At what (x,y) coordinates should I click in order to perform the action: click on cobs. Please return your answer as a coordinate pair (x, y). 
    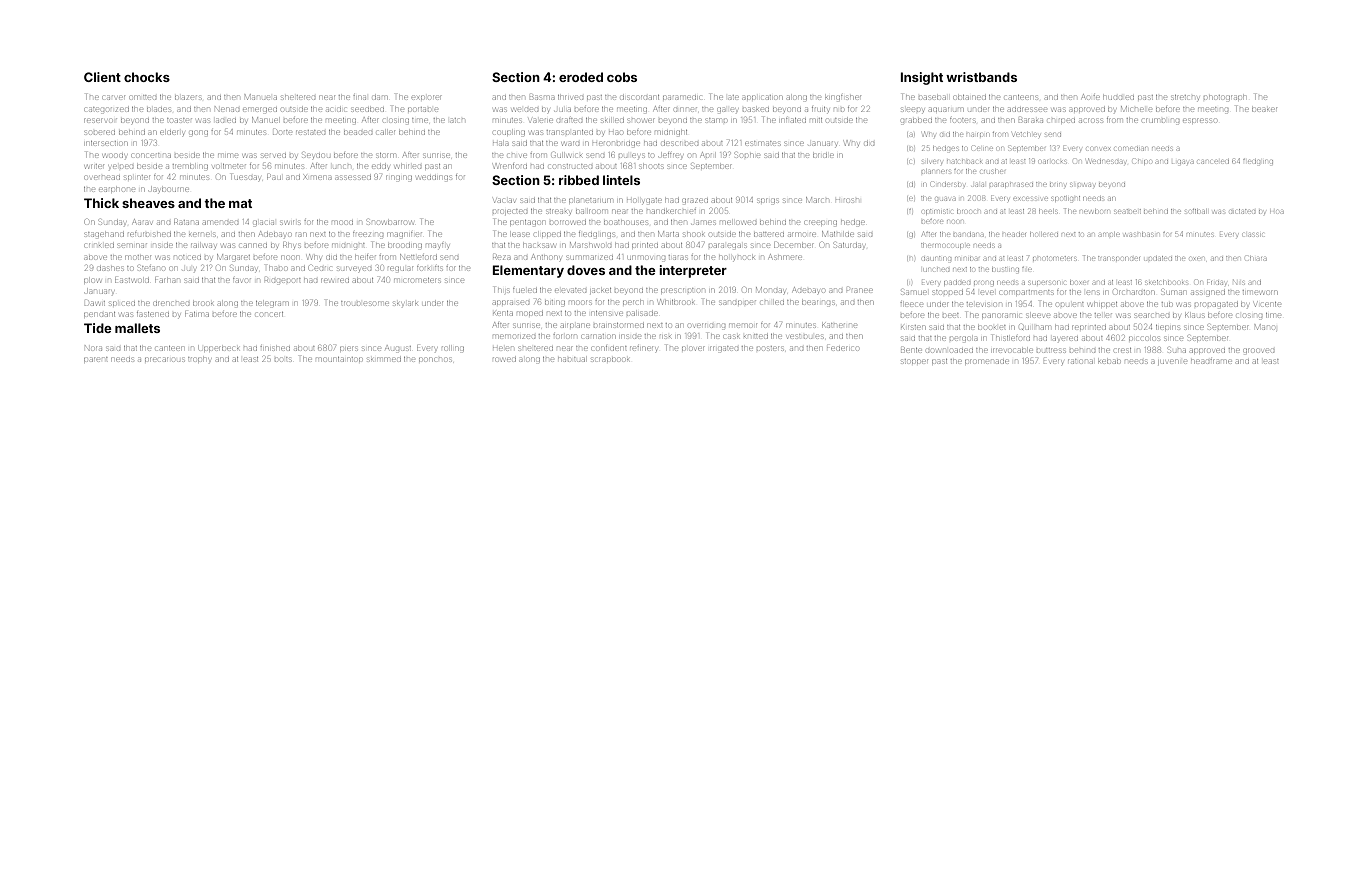
    Looking at the image, I should click on (622, 77).
